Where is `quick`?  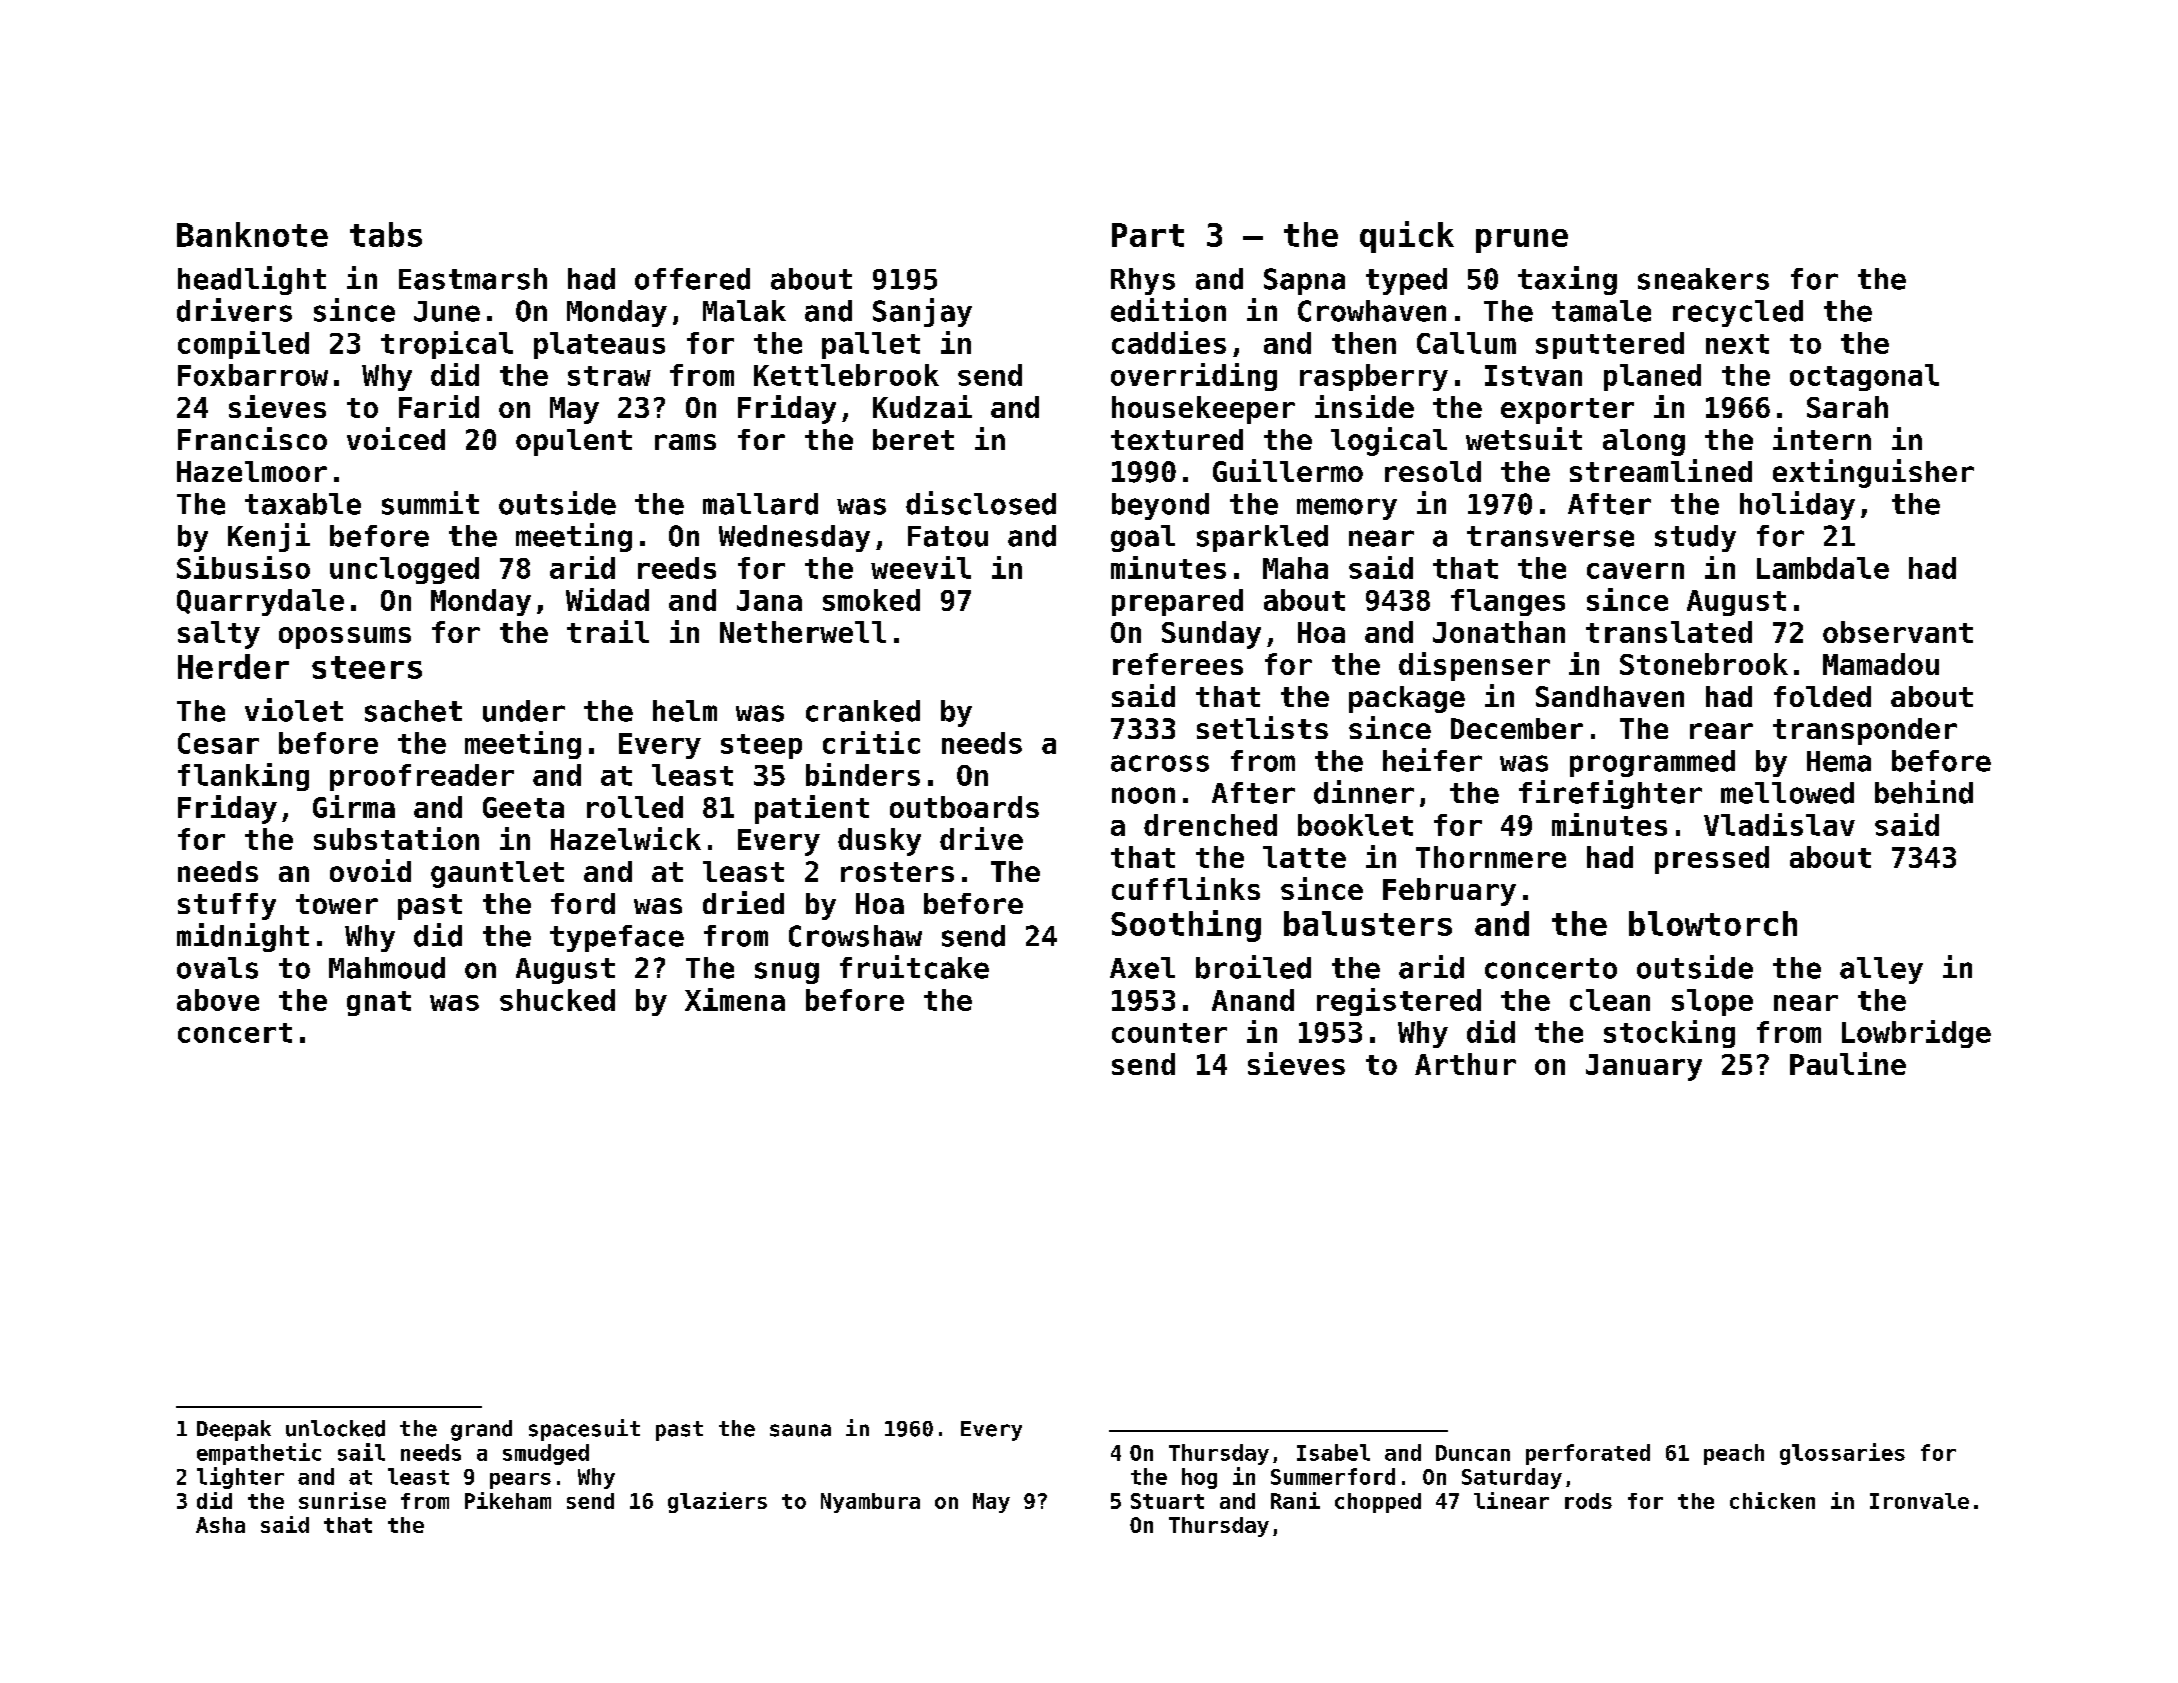
quick is located at coordinates (1407, 237).
